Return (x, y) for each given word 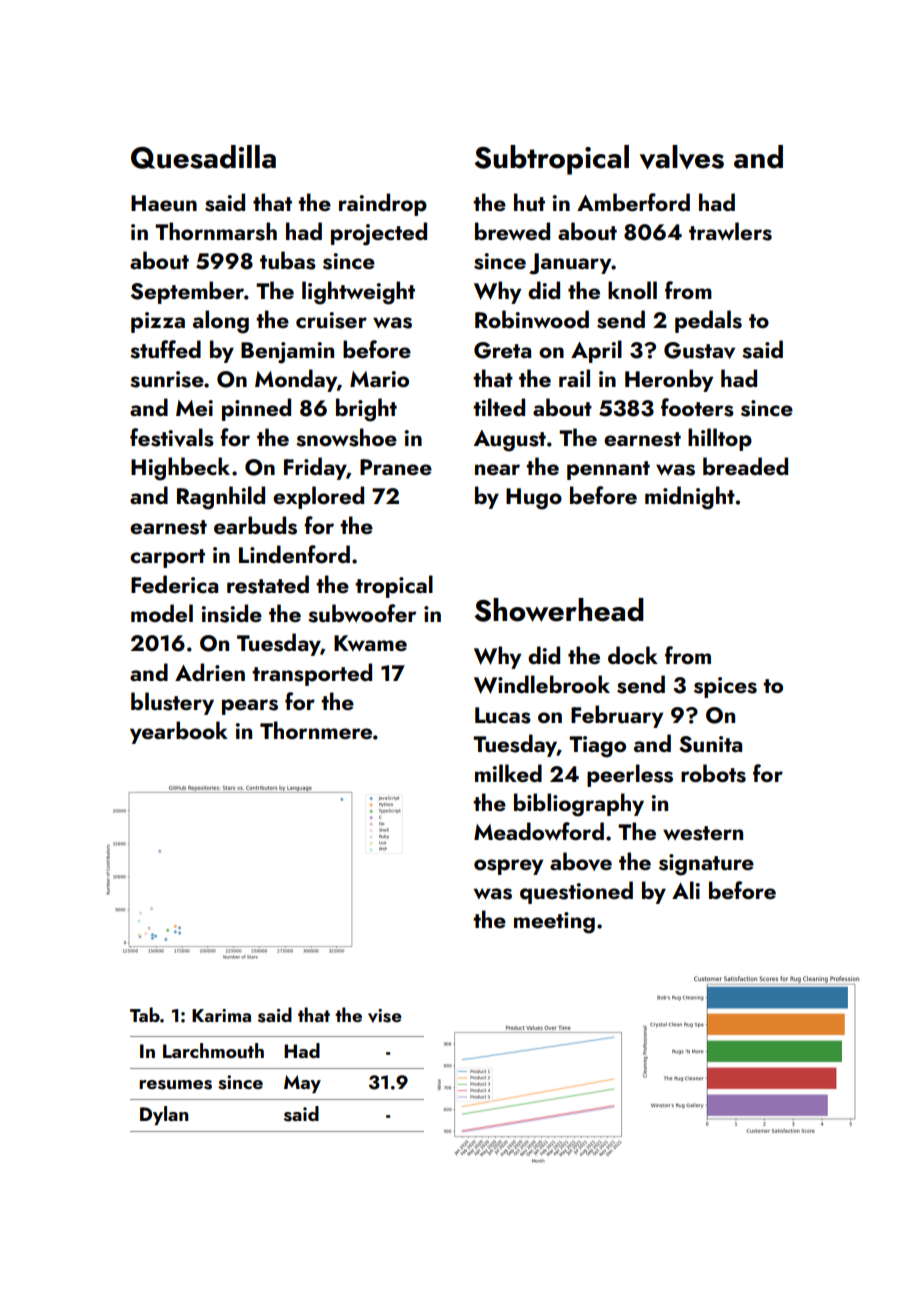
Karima (221, 1015)
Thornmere (316, 730)
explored (318, 497)
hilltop (720, 439)
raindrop (383, 204)
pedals (708, 321)
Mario (379, 379)
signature (706, 865)
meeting (554, 923)
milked (508, 773)
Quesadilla (203, 157)
